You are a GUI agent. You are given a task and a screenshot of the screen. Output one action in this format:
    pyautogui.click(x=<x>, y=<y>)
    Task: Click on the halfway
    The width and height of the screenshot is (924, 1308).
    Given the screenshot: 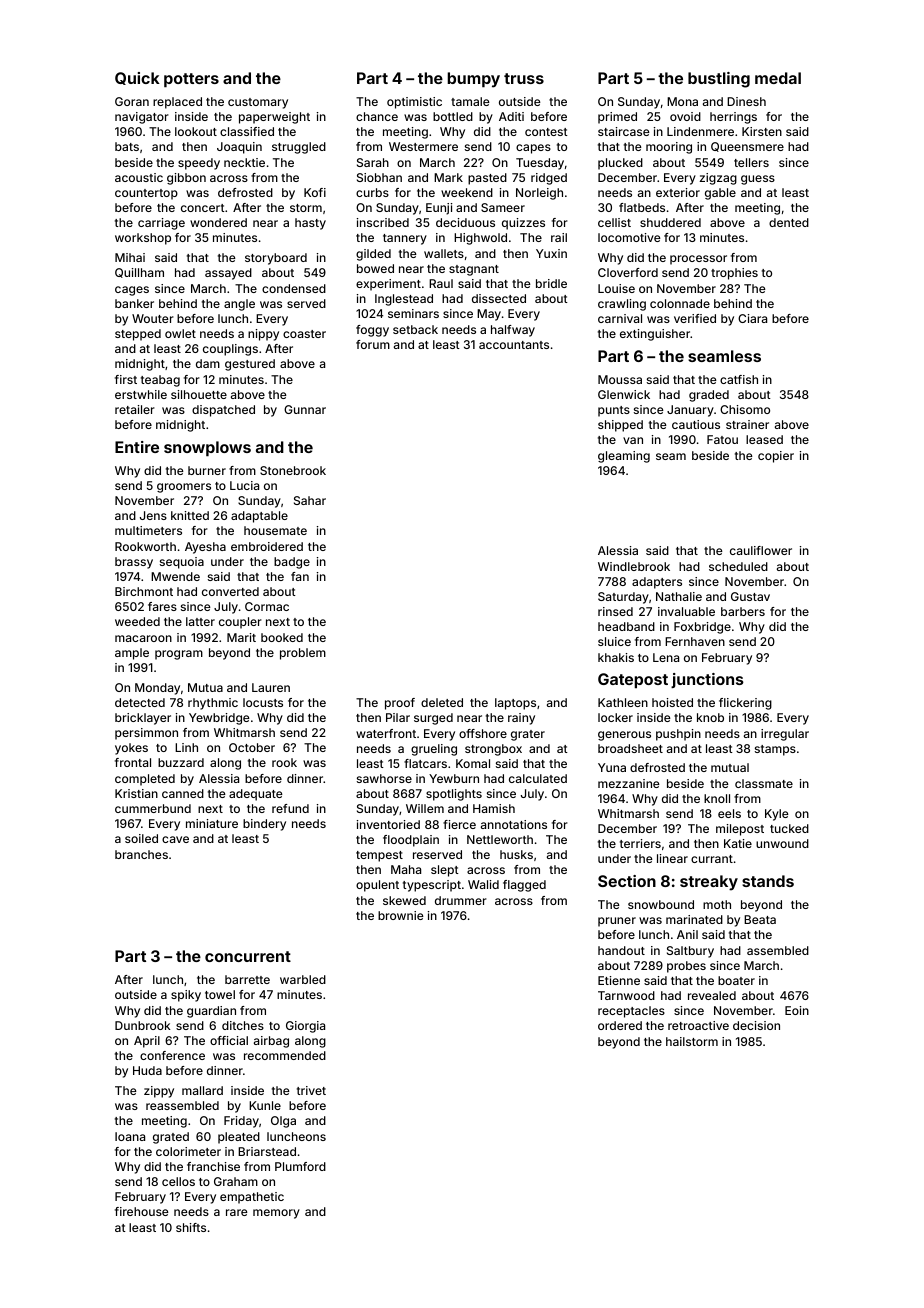 What is the action you would take?
    pyautogui.click(x=513, y=331)
